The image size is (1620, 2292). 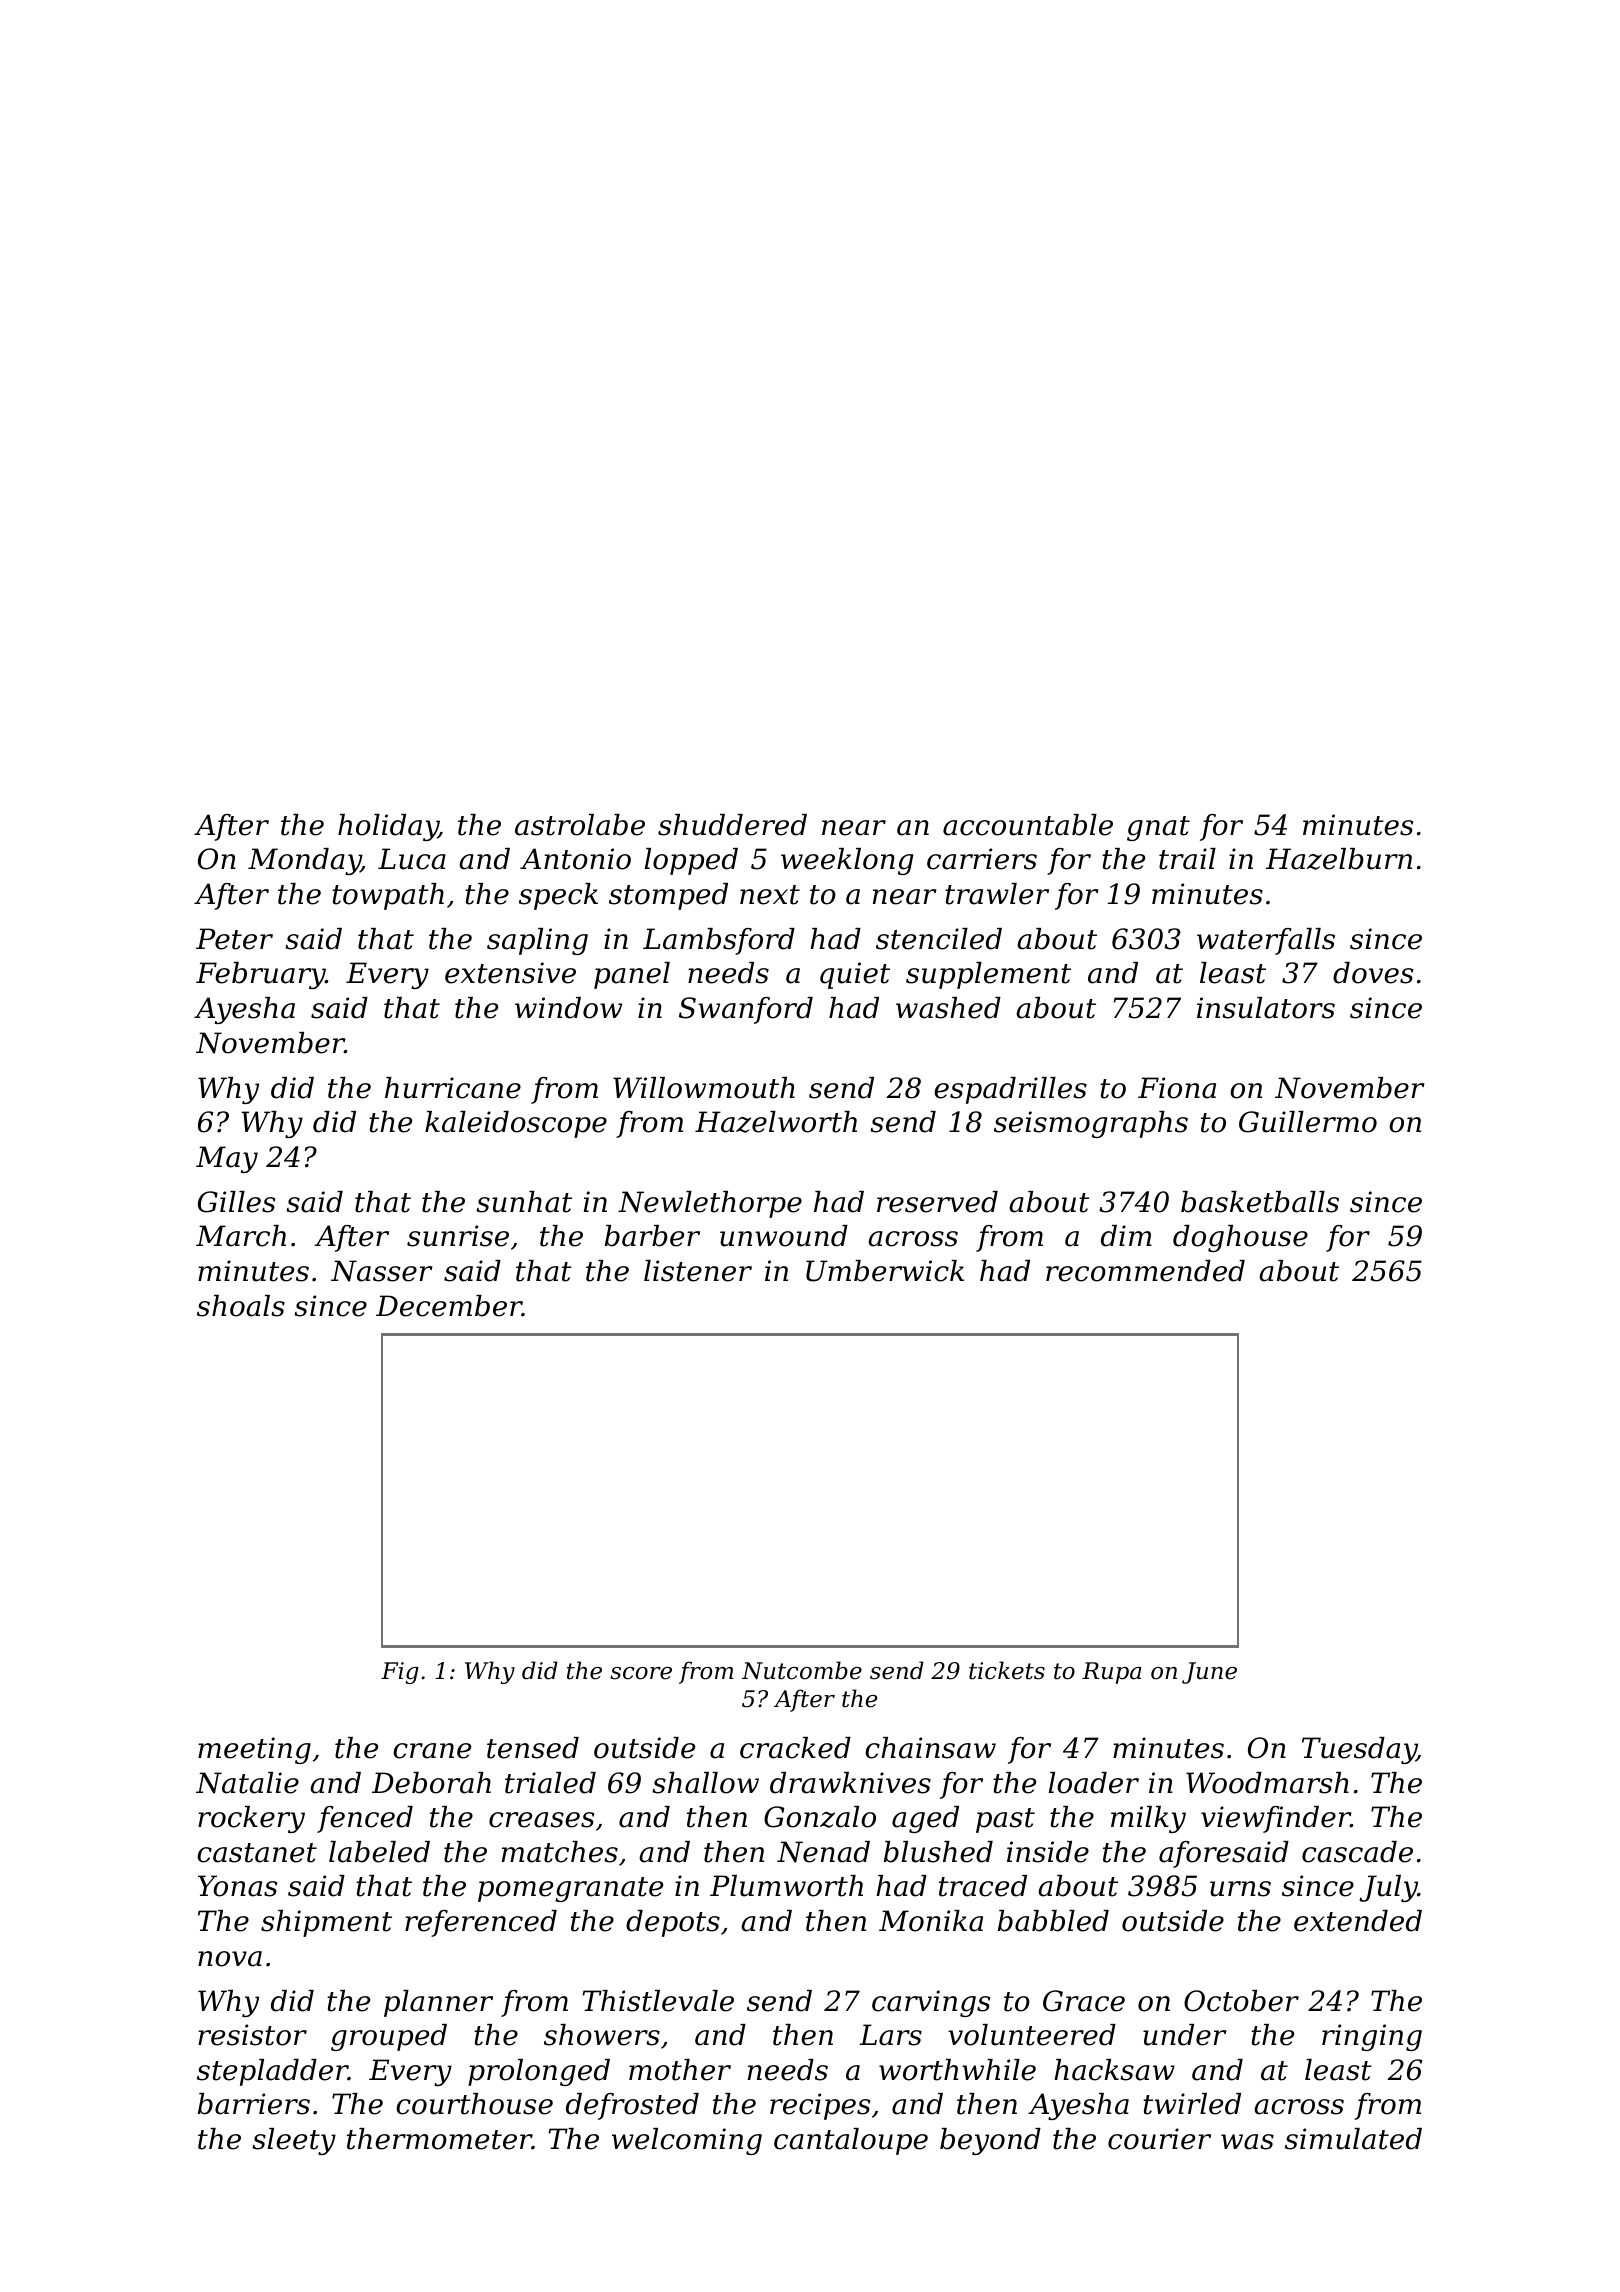 I want to click on cascade, so click(x=1357, y=1852).
